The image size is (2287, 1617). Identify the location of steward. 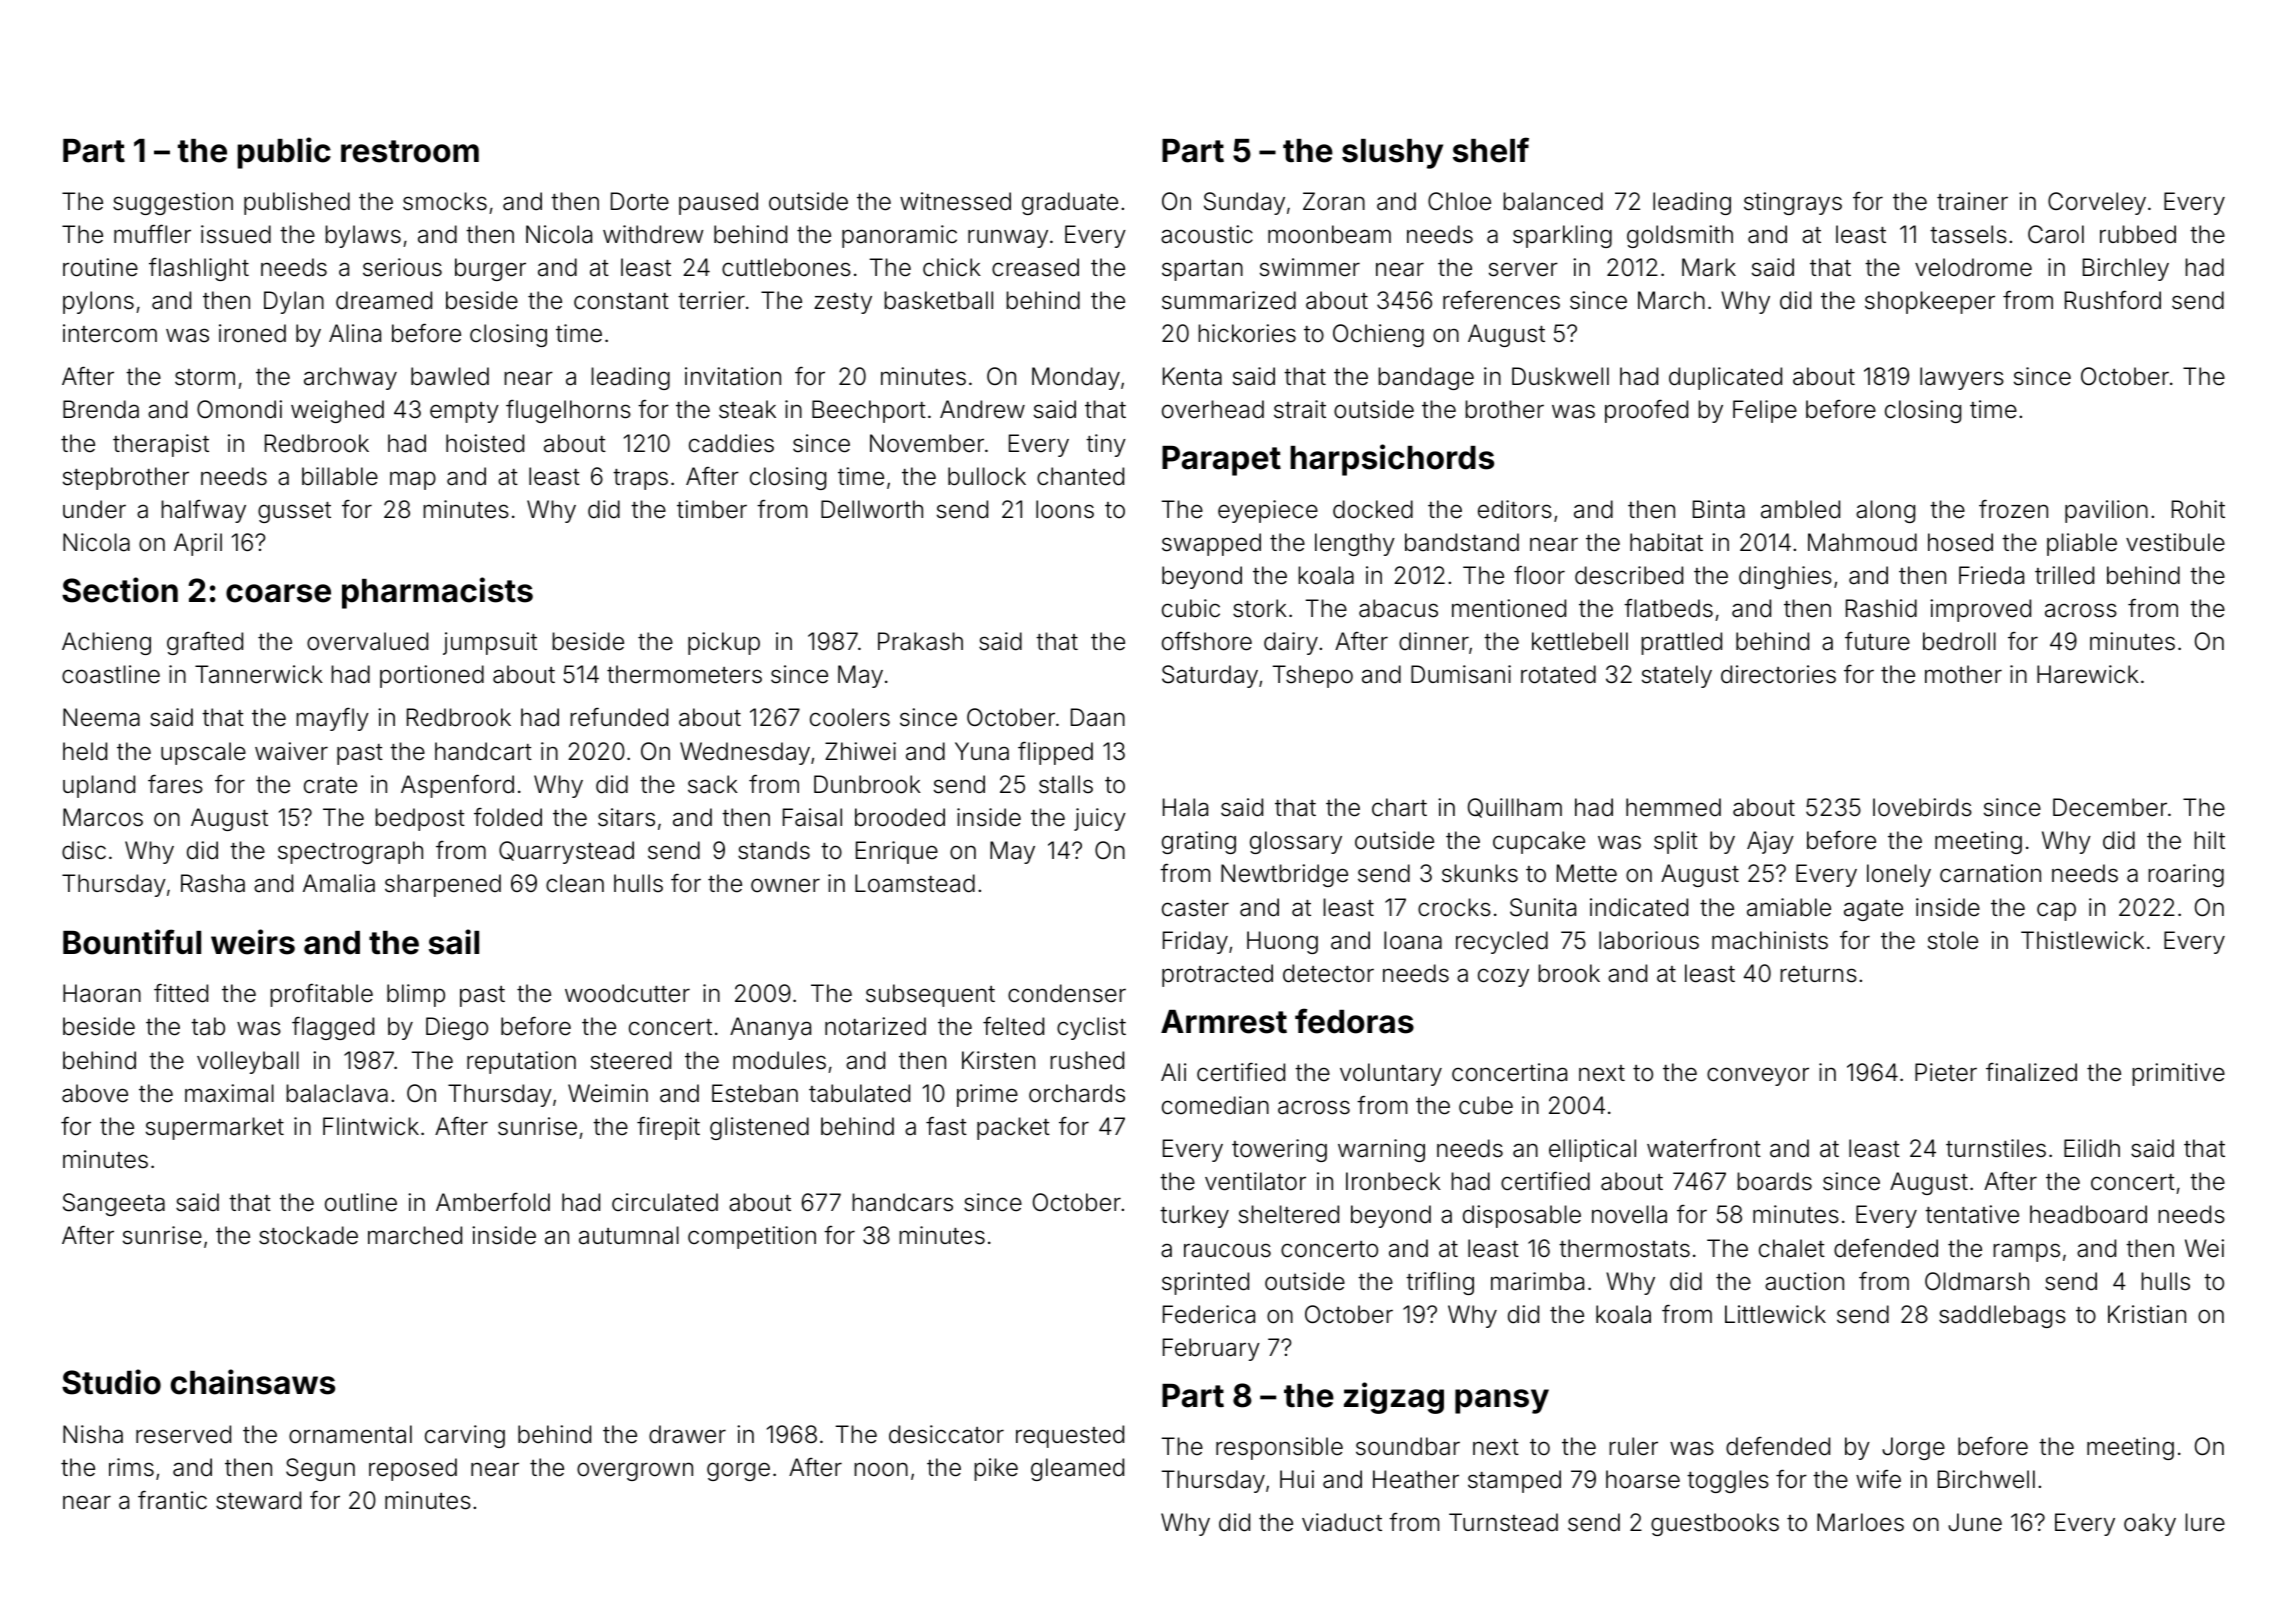
(258, 1500).
